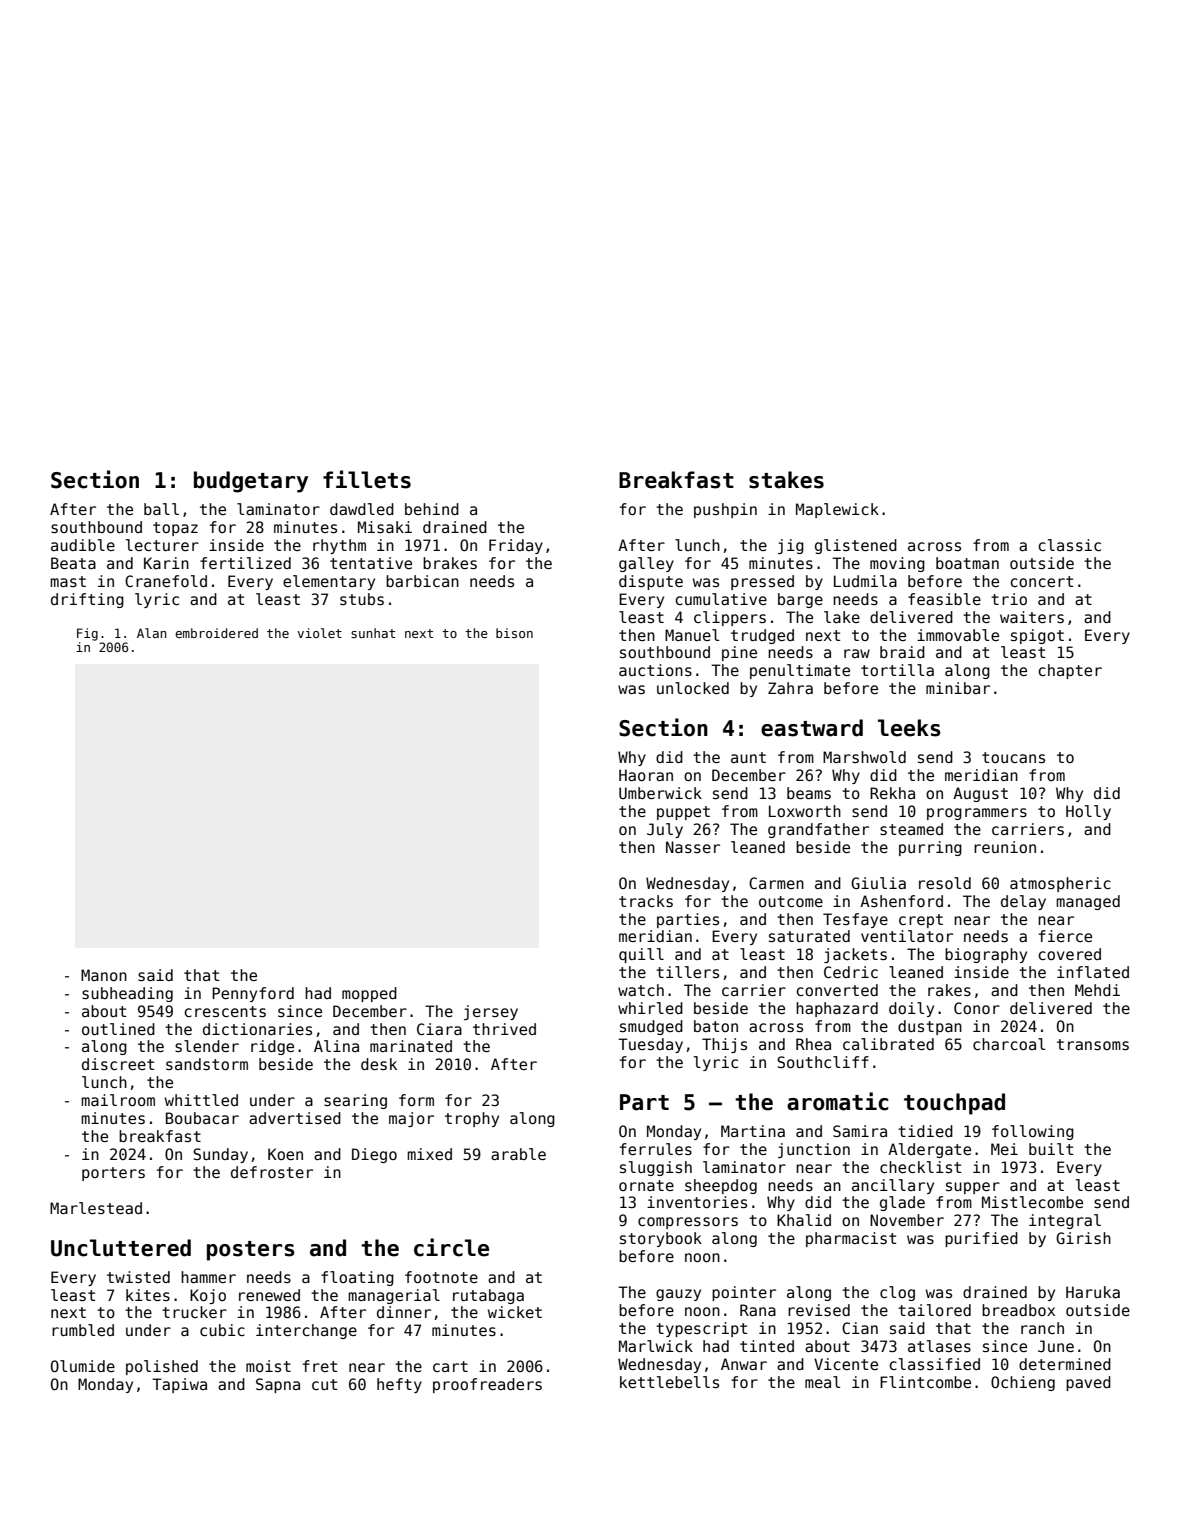  I want to click on unlocked, so click(693, 688).
